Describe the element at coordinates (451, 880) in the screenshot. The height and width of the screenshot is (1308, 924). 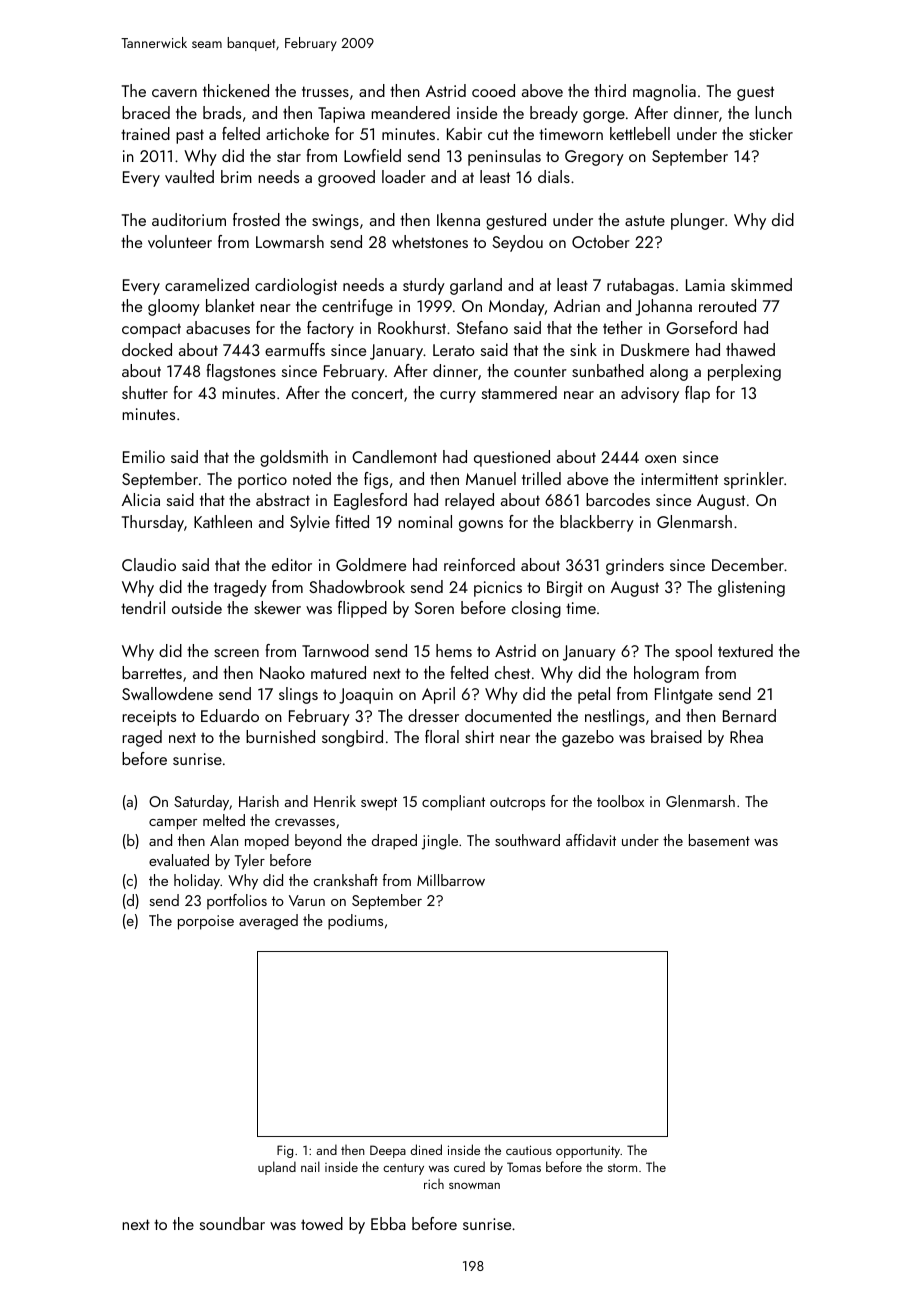
I see `Millbarrow` at that location.
